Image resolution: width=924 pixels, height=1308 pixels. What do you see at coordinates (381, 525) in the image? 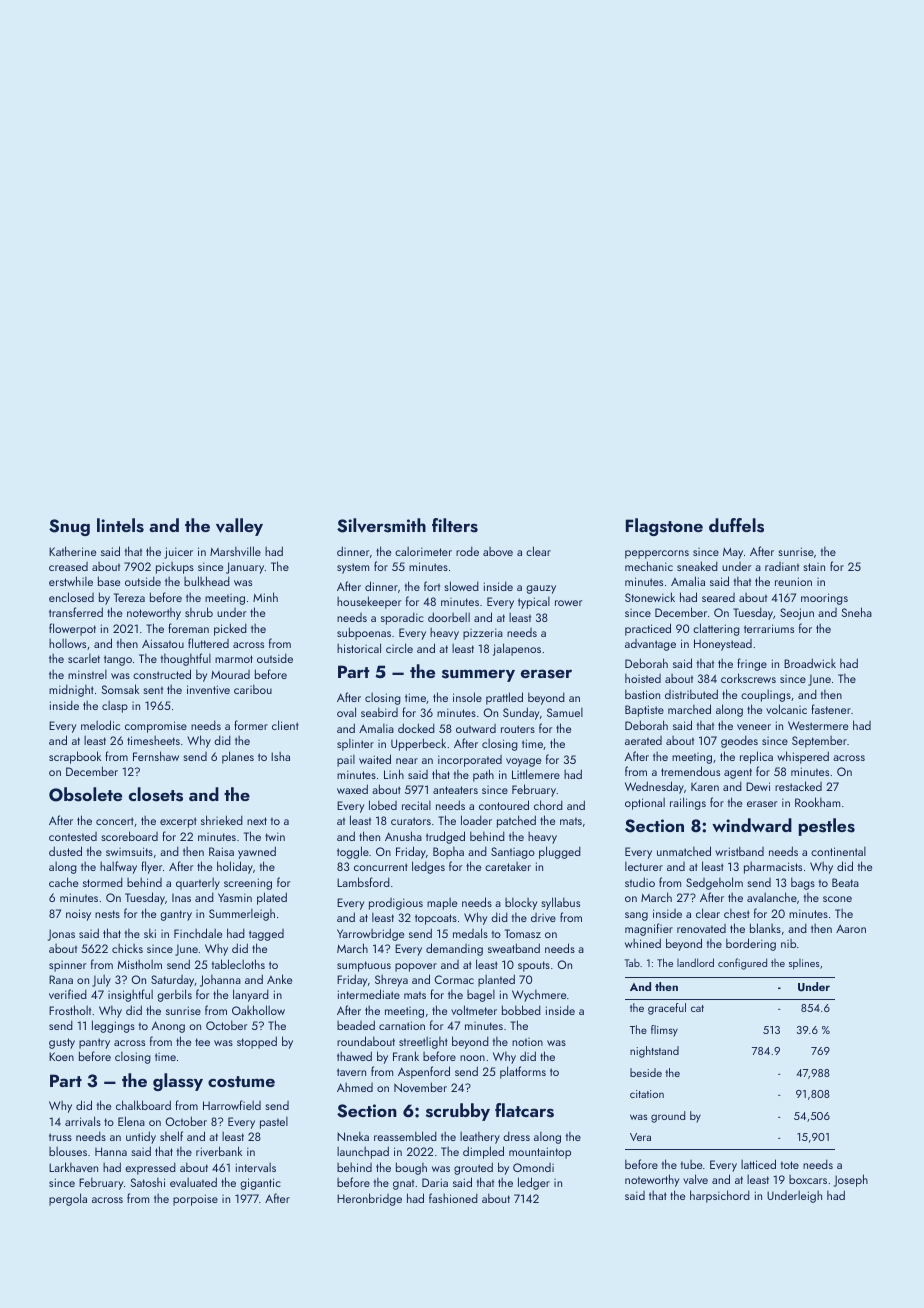
I see `Silversmith` at bounding box center [381, 525].
